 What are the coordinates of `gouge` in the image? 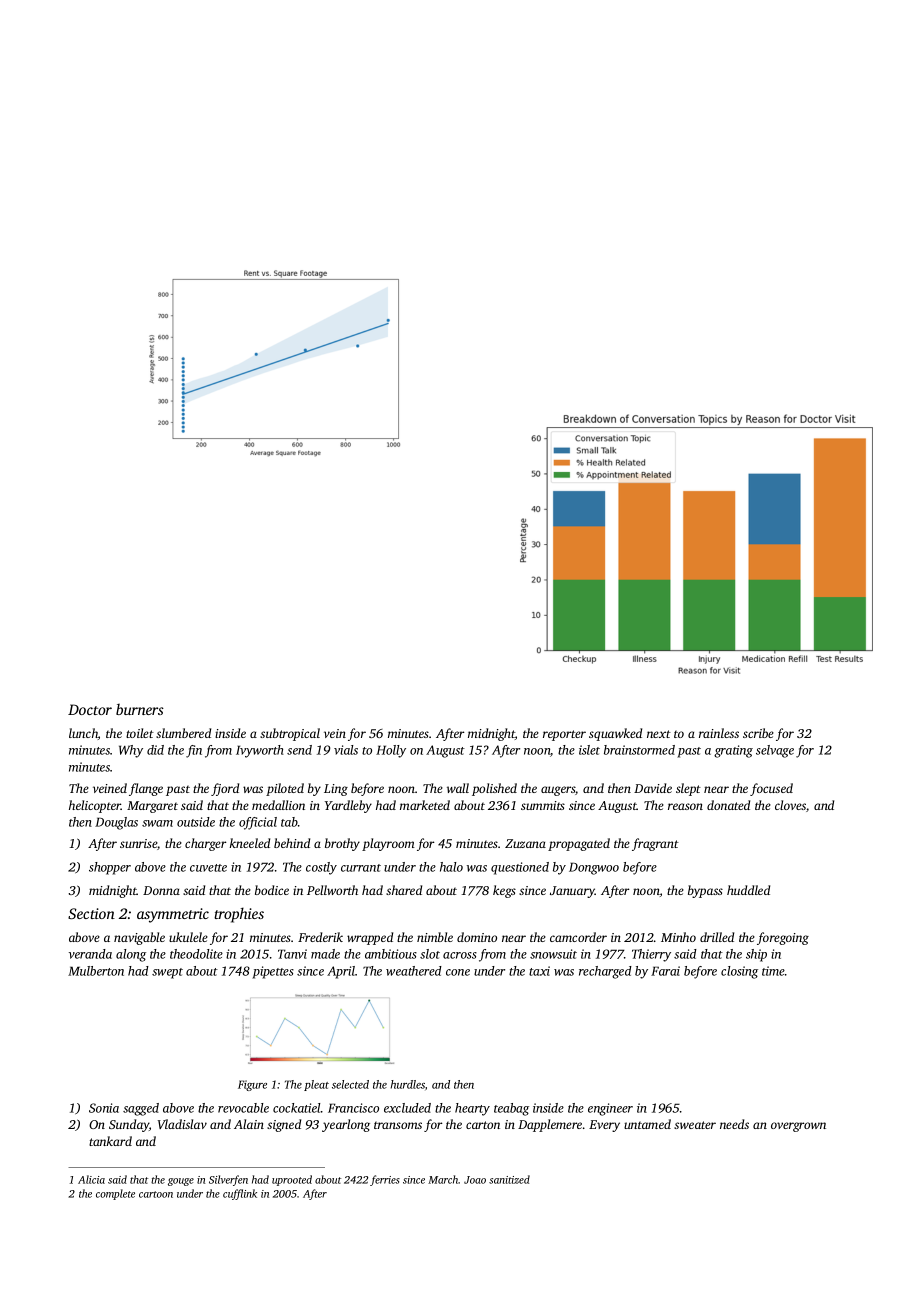 It's located at (181, 1182).
